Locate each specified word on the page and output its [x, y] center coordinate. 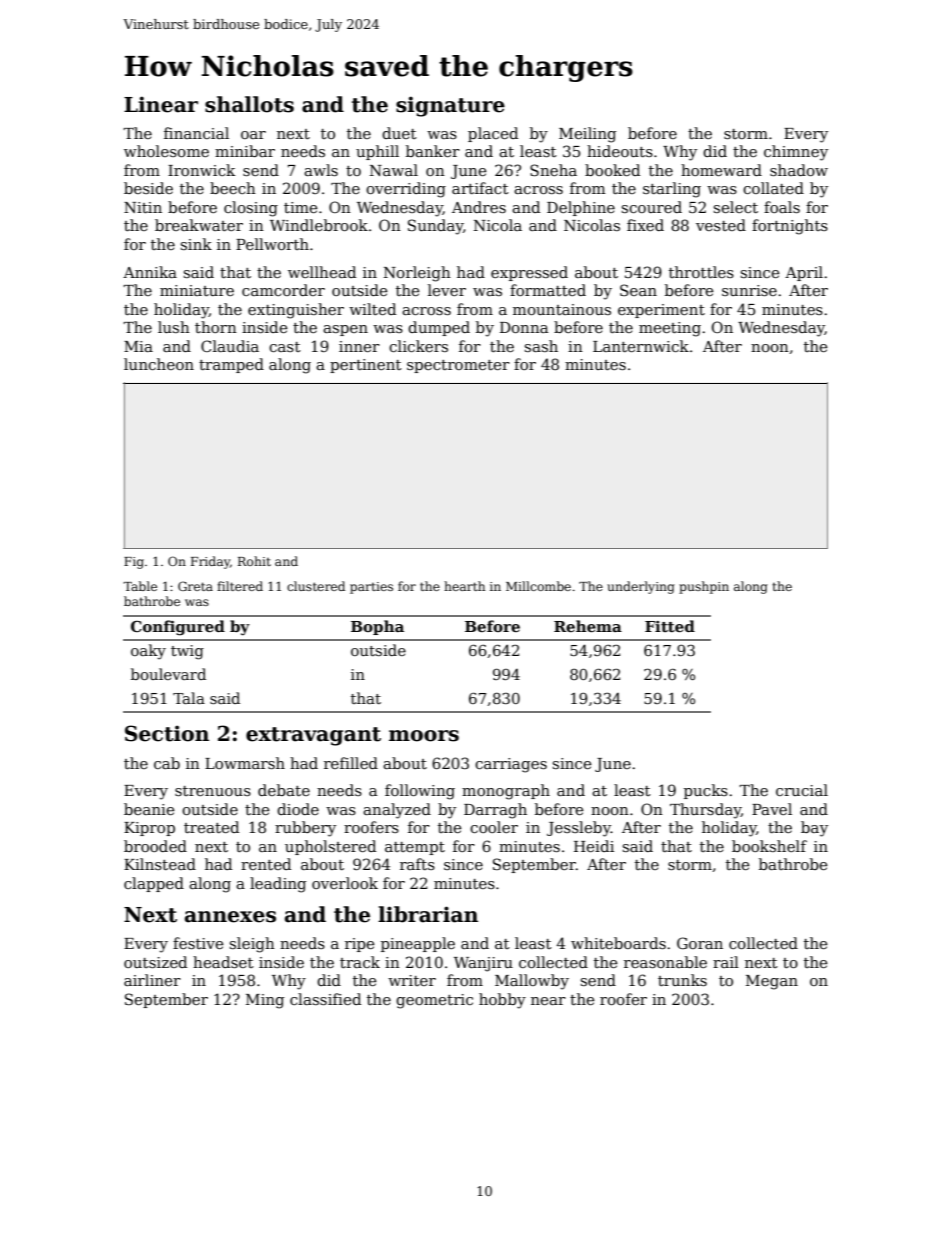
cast [285, 347]
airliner [152, 980]
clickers [418, 346]
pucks [706, 791]
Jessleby [579, 829]
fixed [645, 225]
